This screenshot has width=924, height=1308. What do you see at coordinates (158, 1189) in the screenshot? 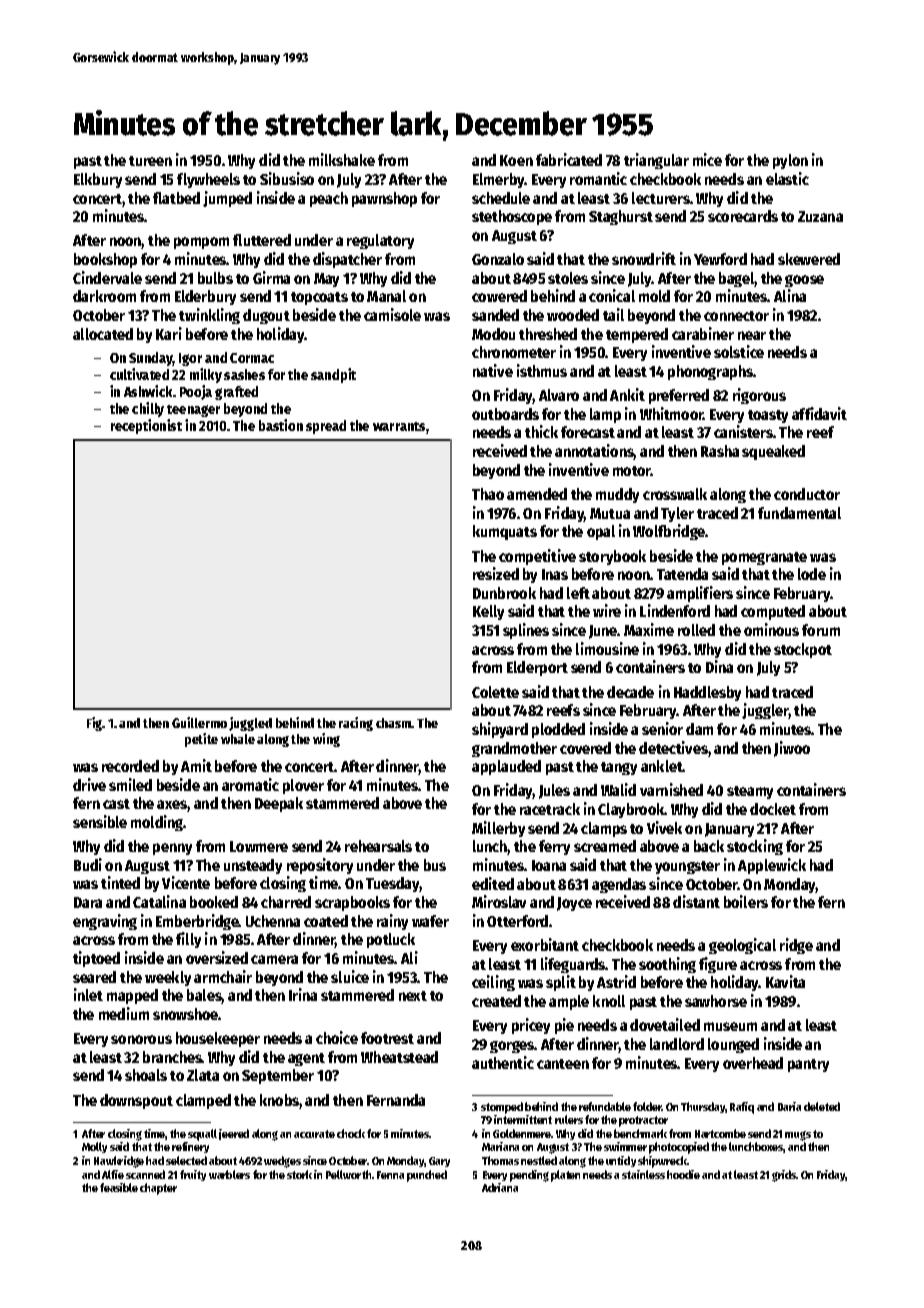
I see `chapter` at bounding box center [158, 1189].
